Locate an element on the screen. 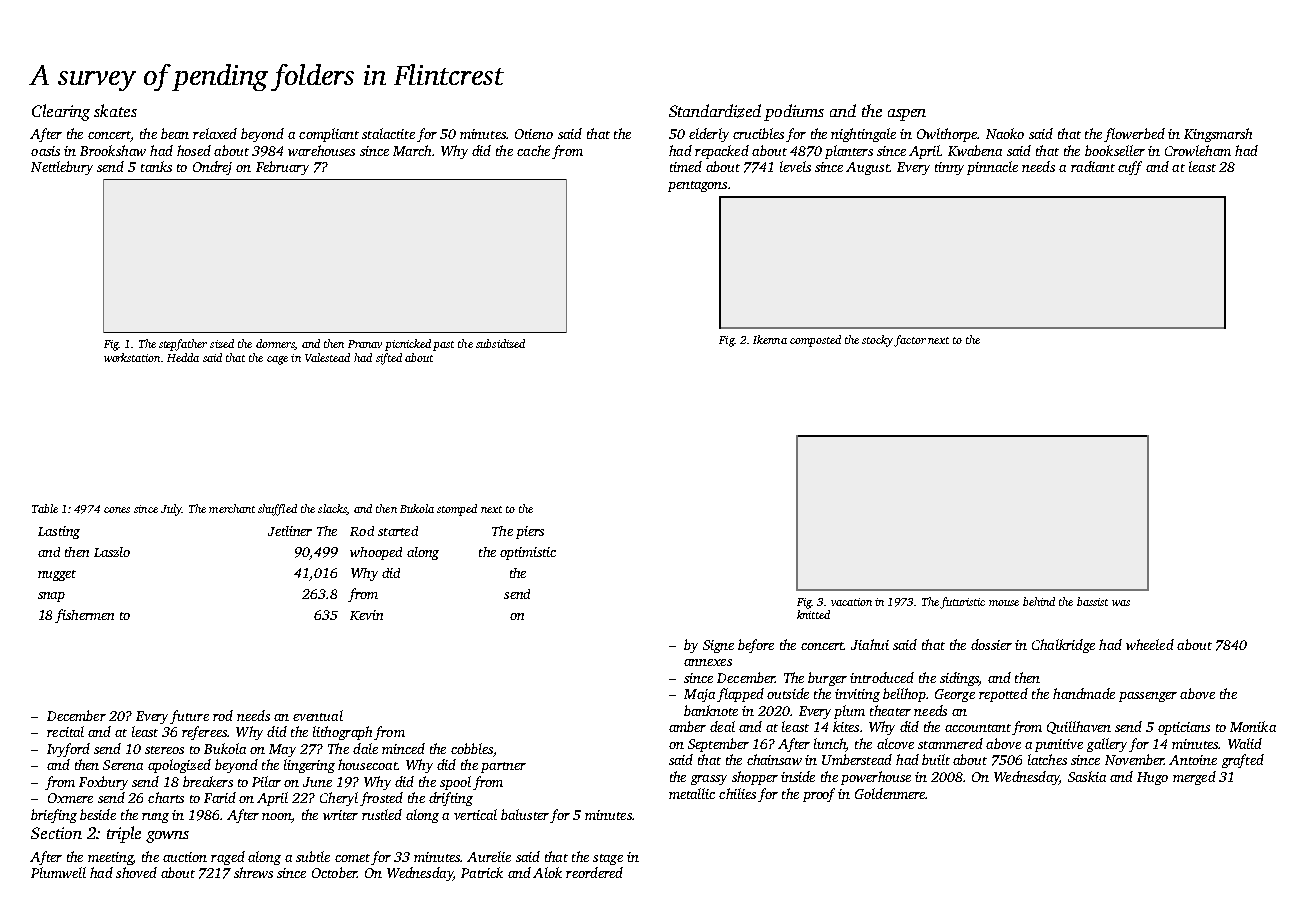 The height and width of the screenshot is (924, 1308). cage is located at coordinates (277, 360).
